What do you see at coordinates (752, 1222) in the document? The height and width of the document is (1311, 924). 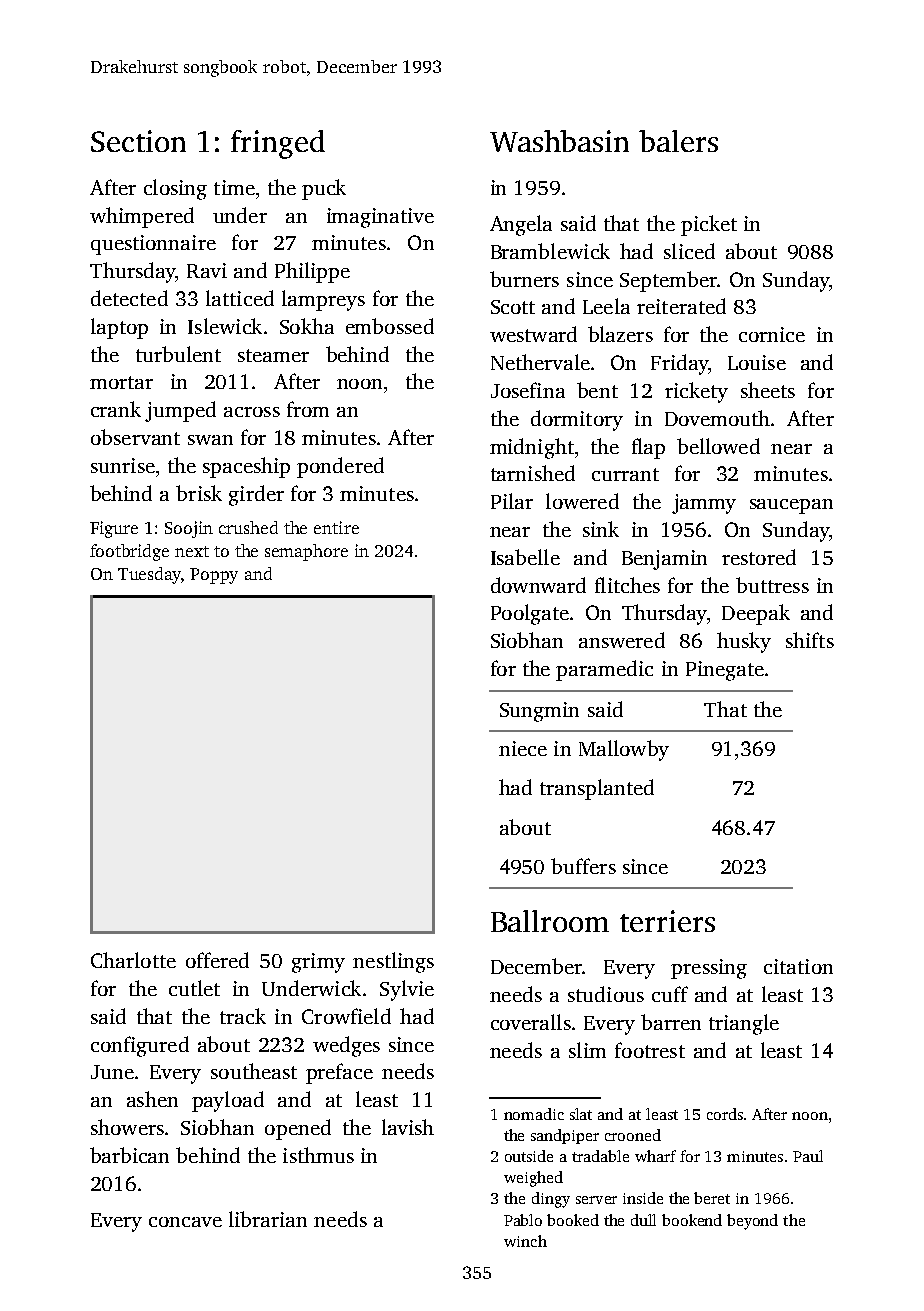 I see `beyond` at bounding box center [752, 1222].
